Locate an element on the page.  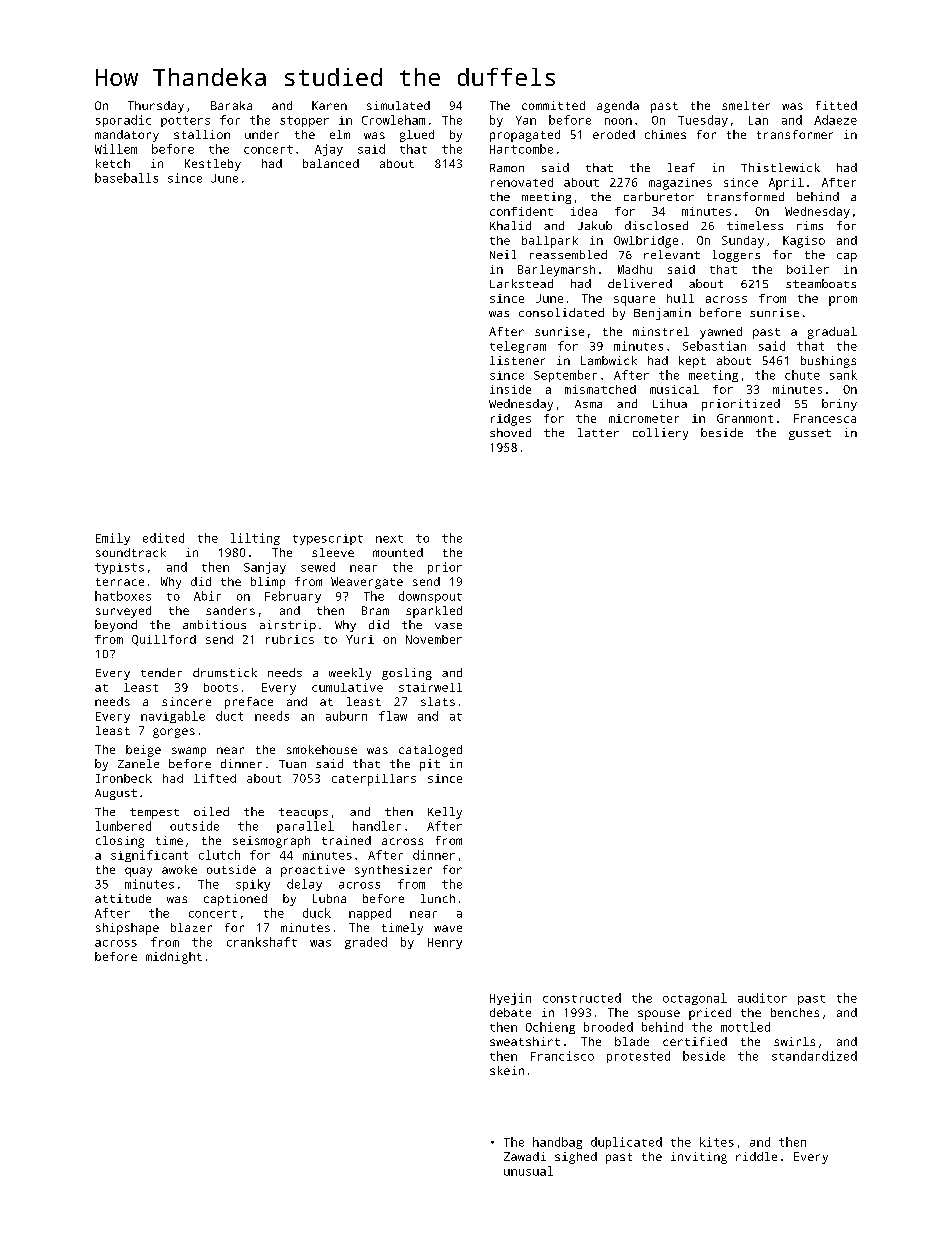
balanced is located at coordinates (331, 163).
